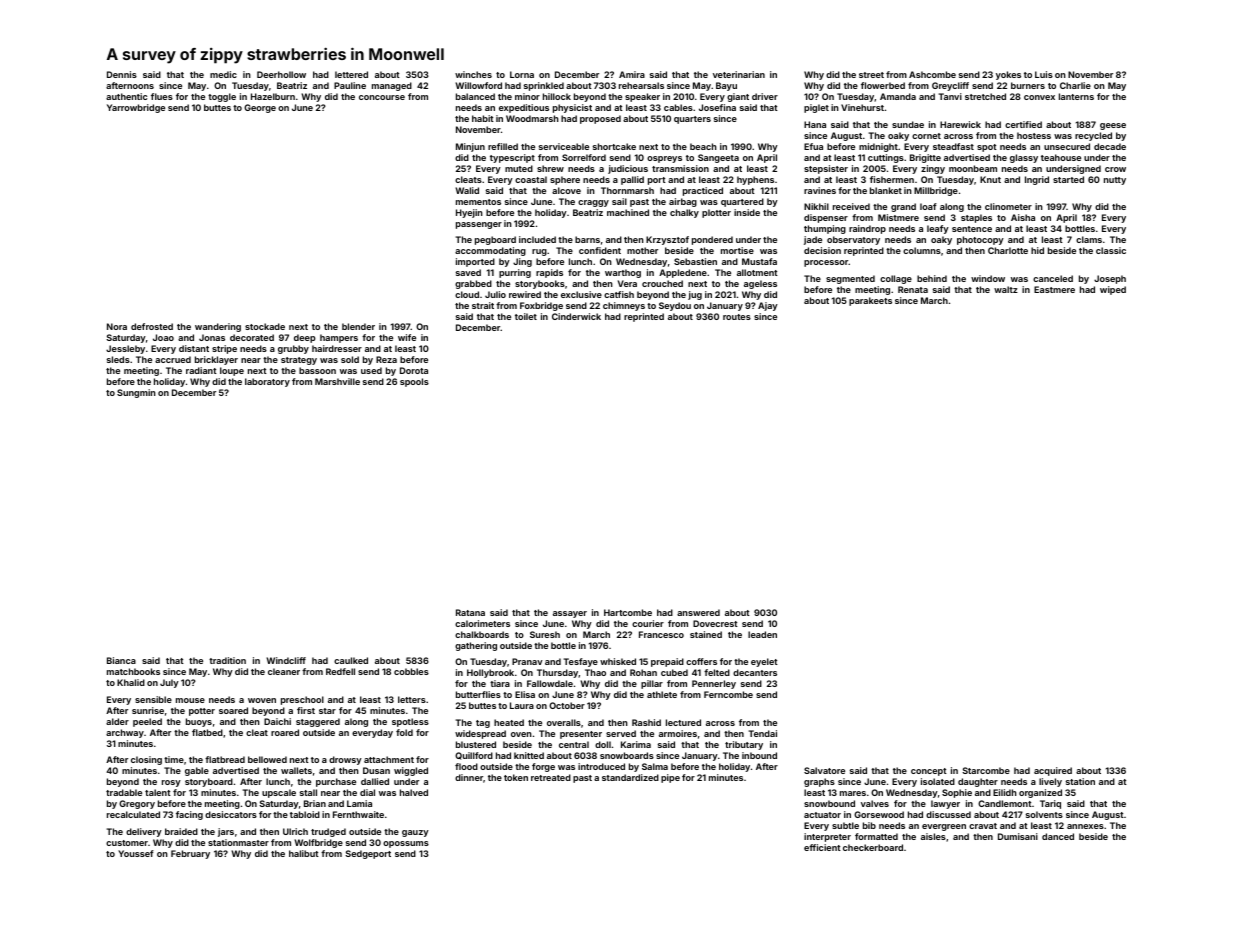  What do you see at coordinates (1058, 836) in the screenshot?
I see `danced` at bounding box center [1058, 836].
